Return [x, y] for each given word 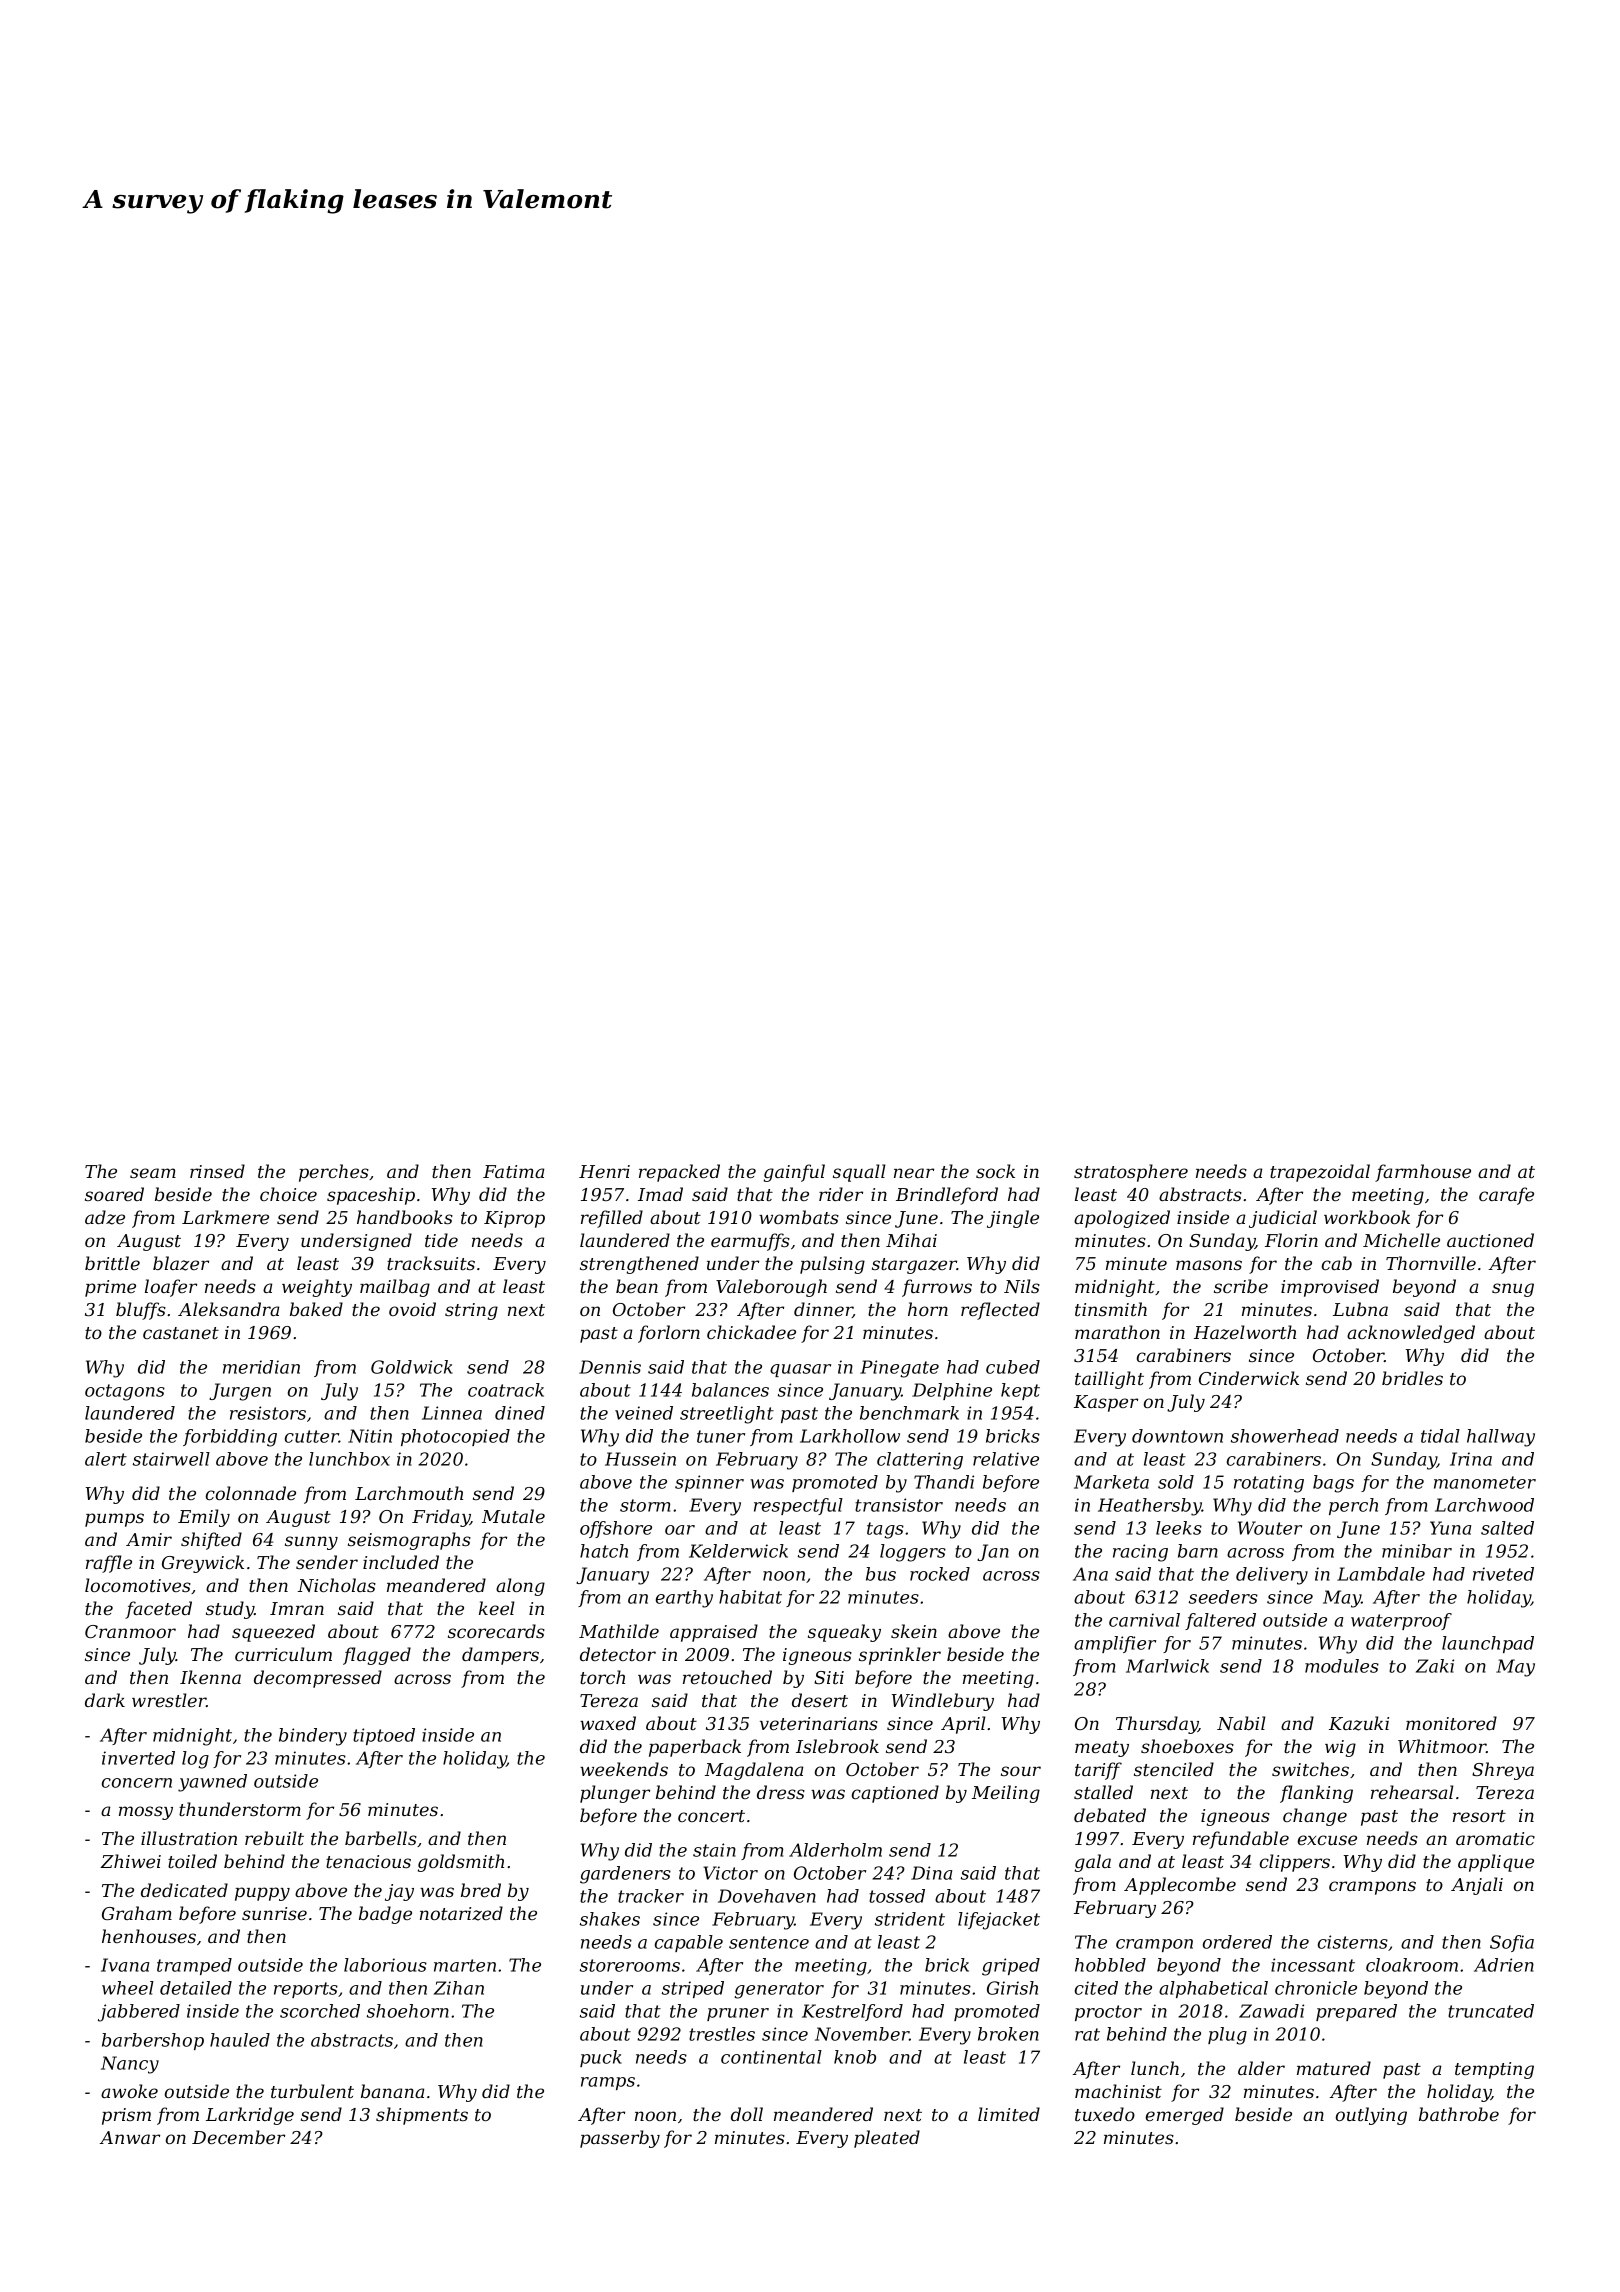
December [238, 2137]
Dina [931, 1873]
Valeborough [771, 1288]
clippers [1295, 1863]
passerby [620, 2139]
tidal [1440, 1436]
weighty [317, 1288]
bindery [313, 1737]
